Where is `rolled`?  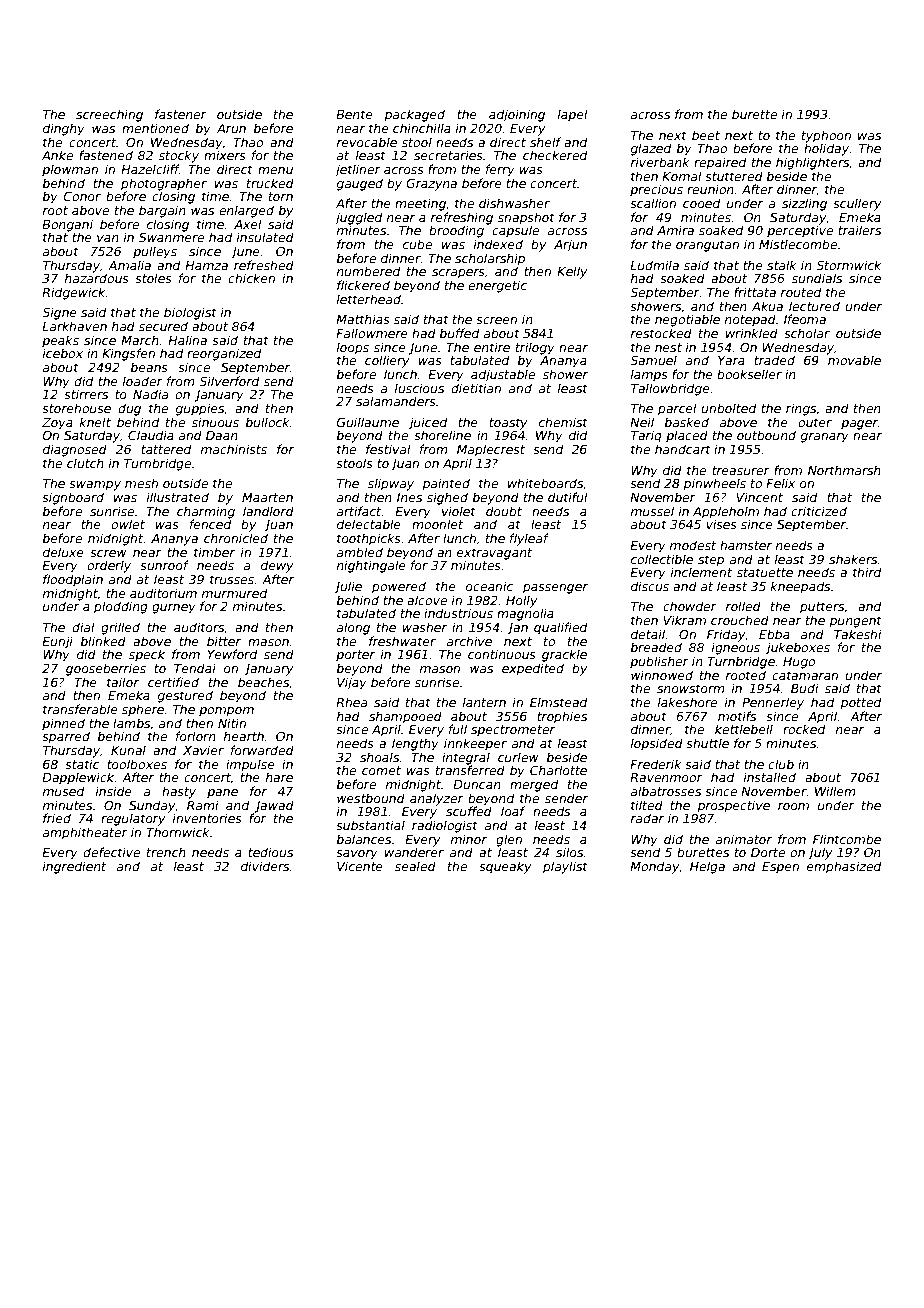
rolled is located at coordinates (743, 606).
